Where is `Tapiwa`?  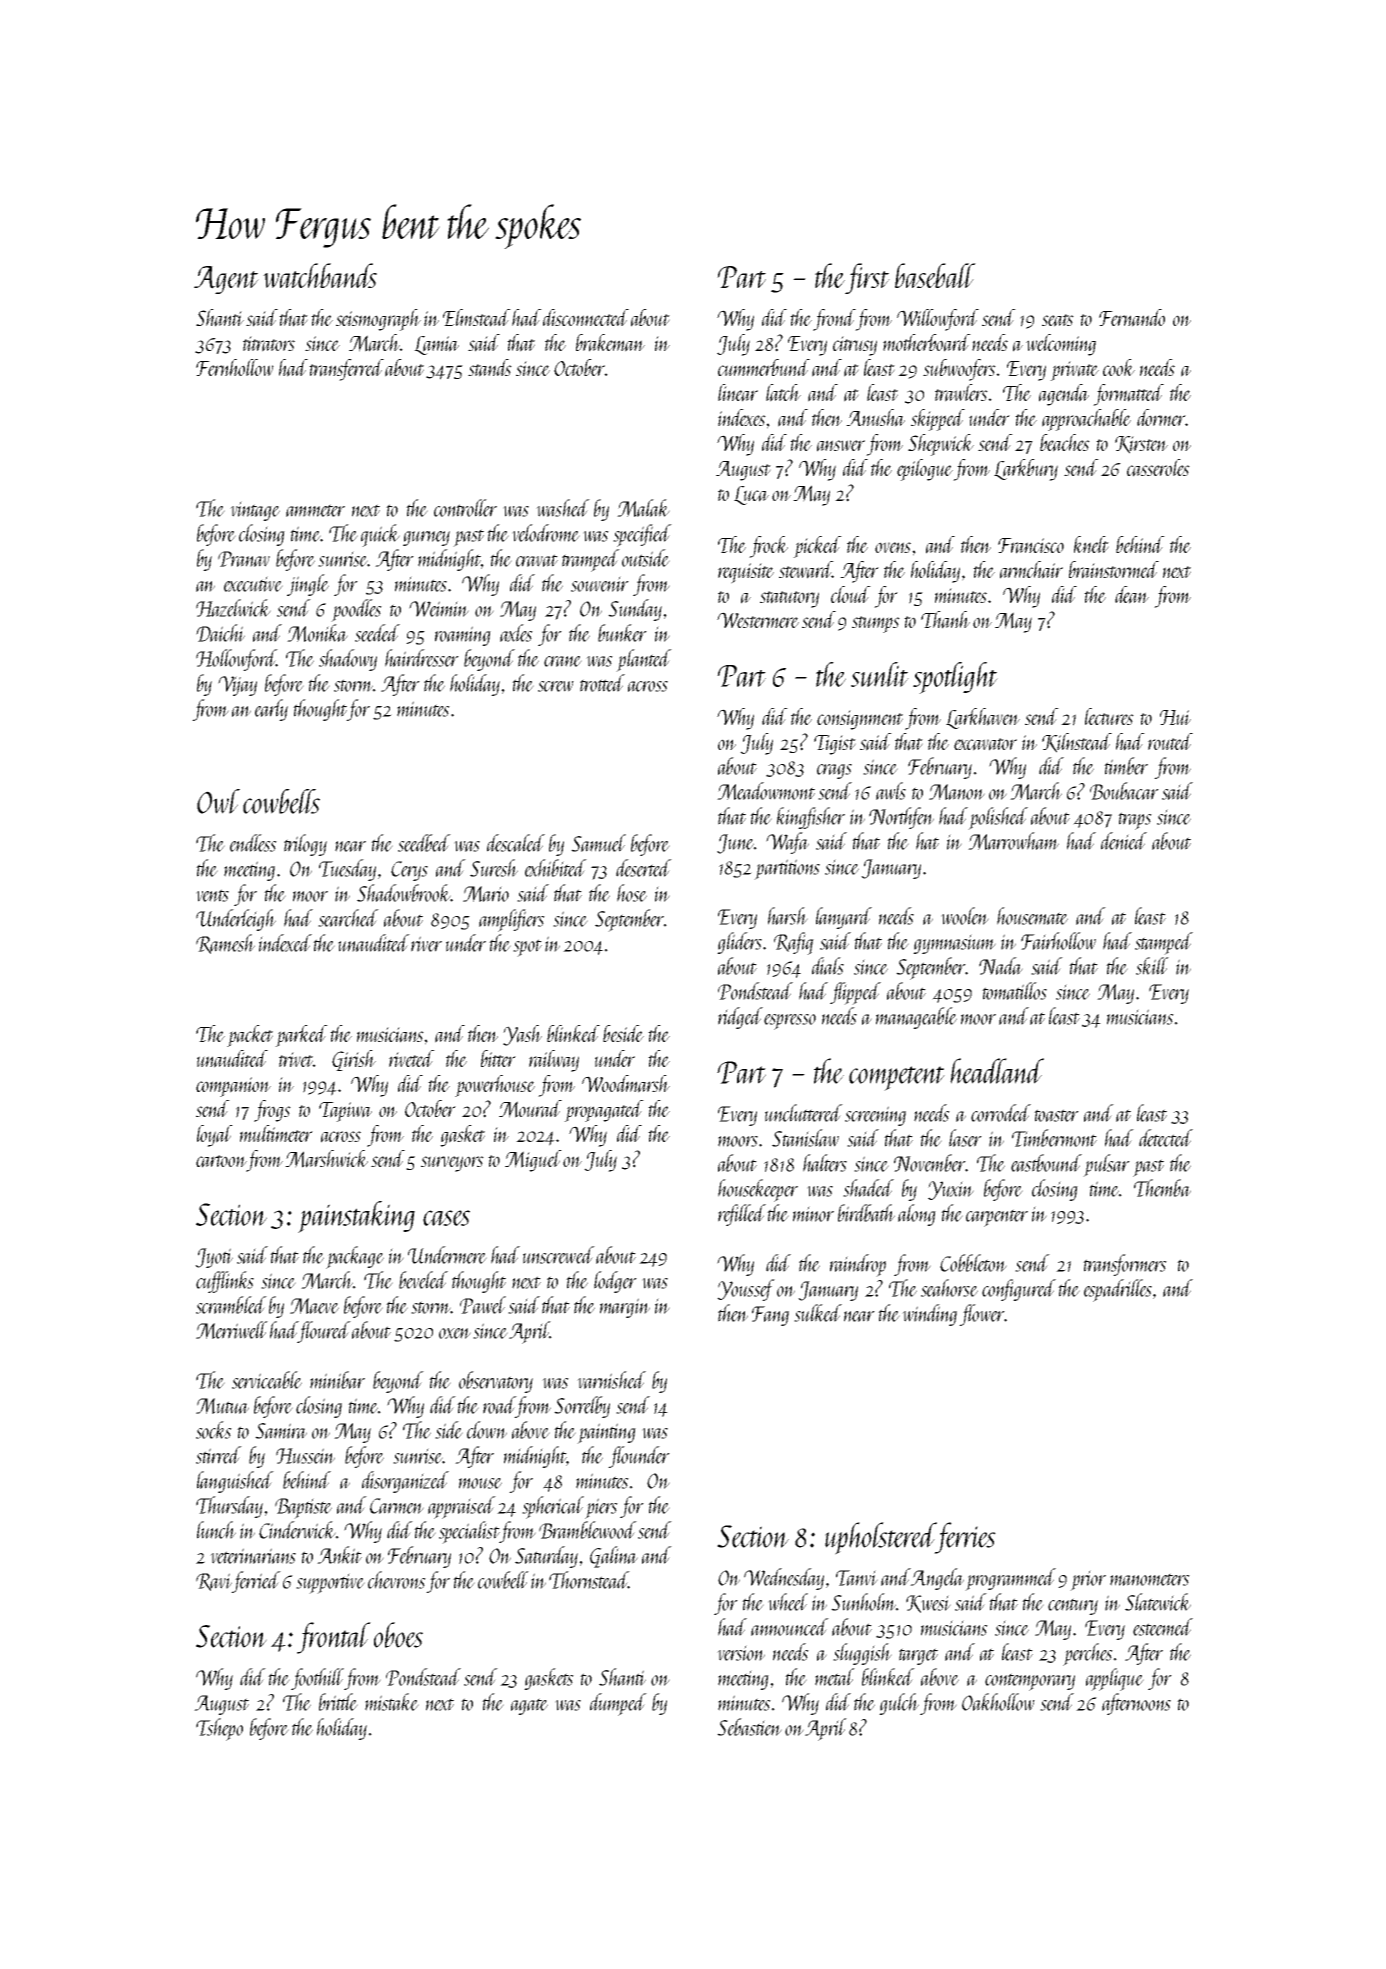 Tapiwa is located at coordinates (345, 1112).
